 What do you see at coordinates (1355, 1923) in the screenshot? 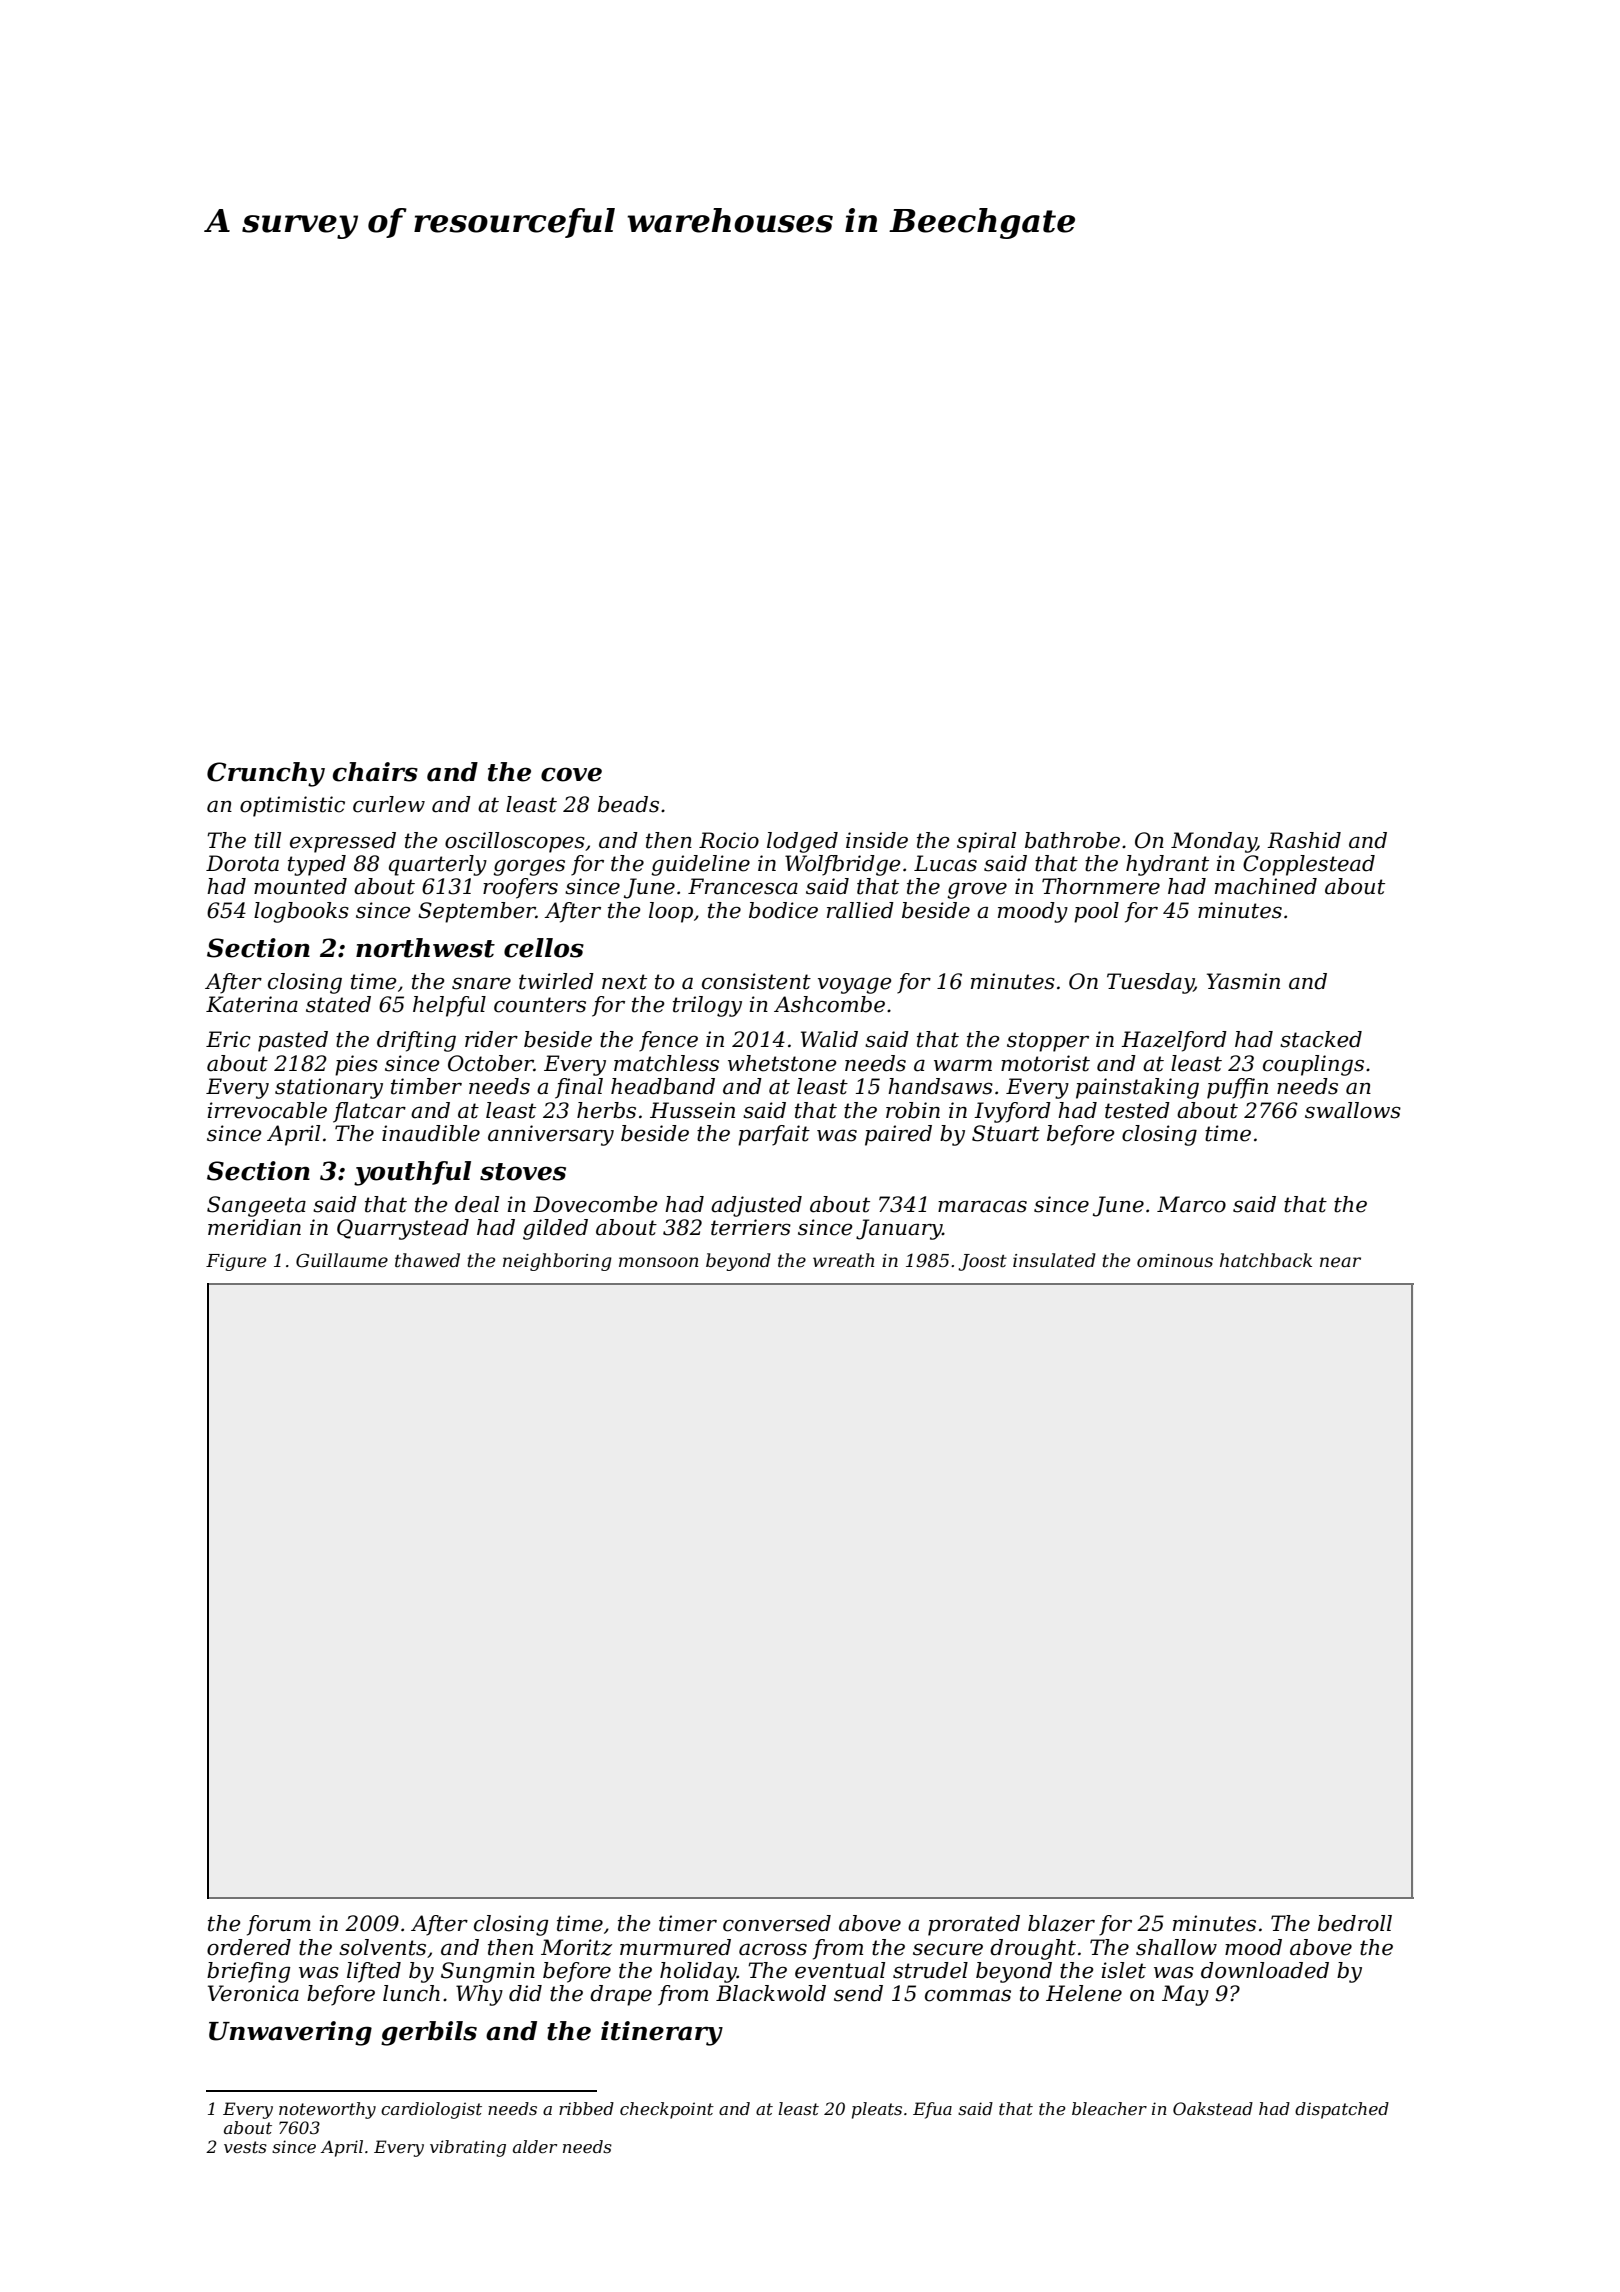
I see `bedroll` at bounding box center [1355, 1923].
